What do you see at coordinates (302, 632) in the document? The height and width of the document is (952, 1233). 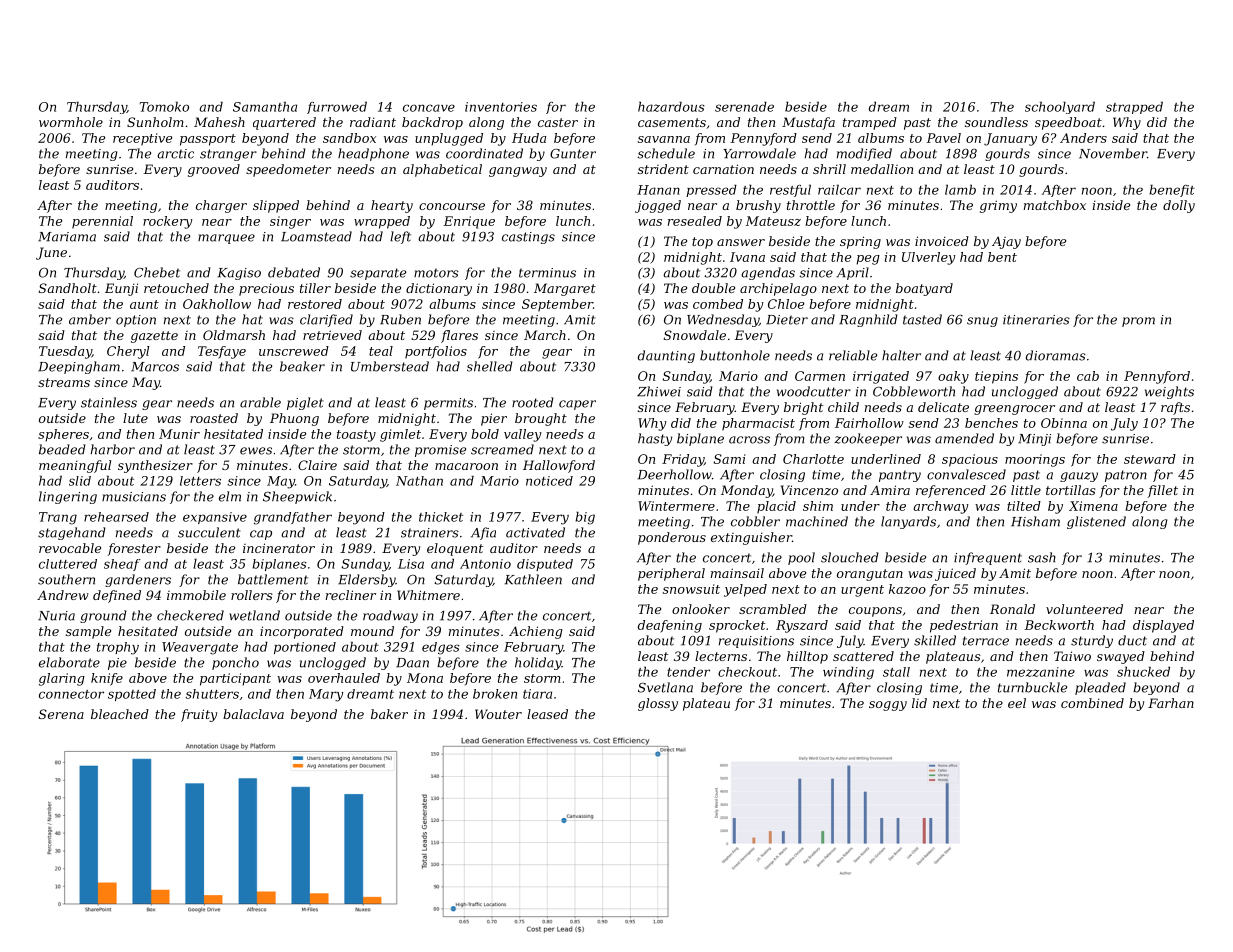 I see `incorporated` at bounding box center [302, 632].
